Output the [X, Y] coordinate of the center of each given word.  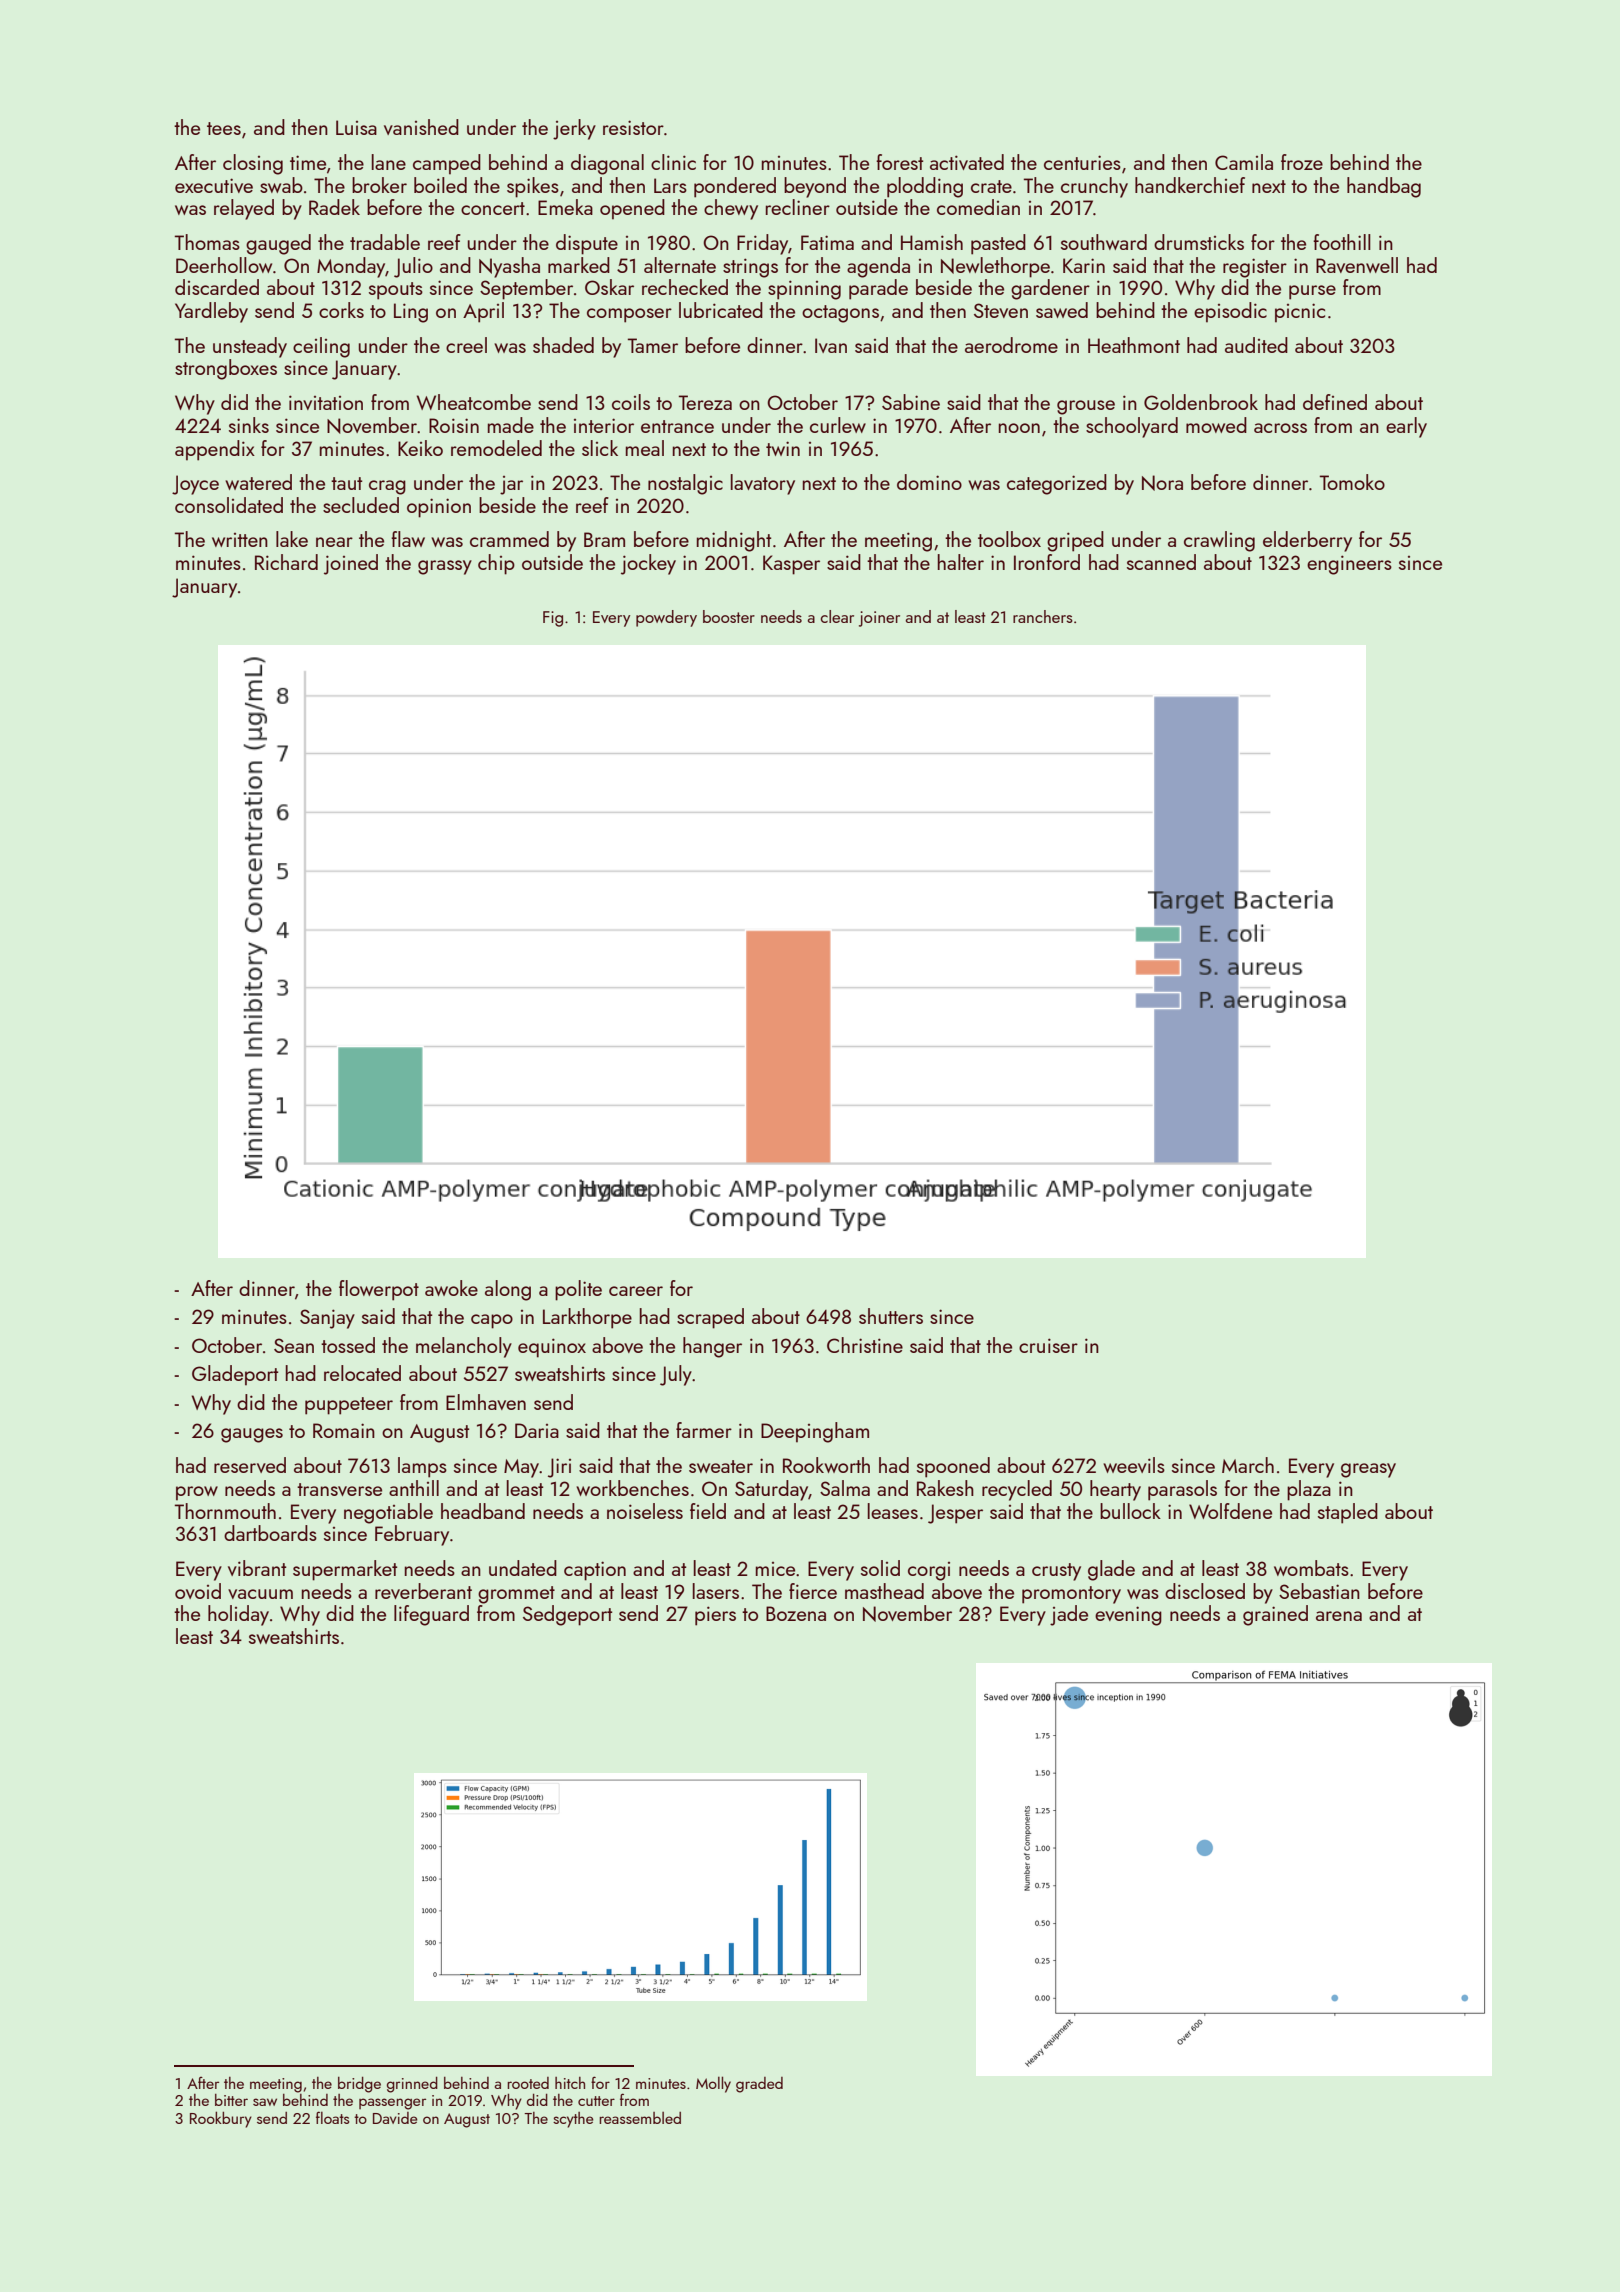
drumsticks [1199, 242]
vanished [421, 127]
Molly [713, 2084]
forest [899, 162]
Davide [395, 2118]
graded [759, 2085]
